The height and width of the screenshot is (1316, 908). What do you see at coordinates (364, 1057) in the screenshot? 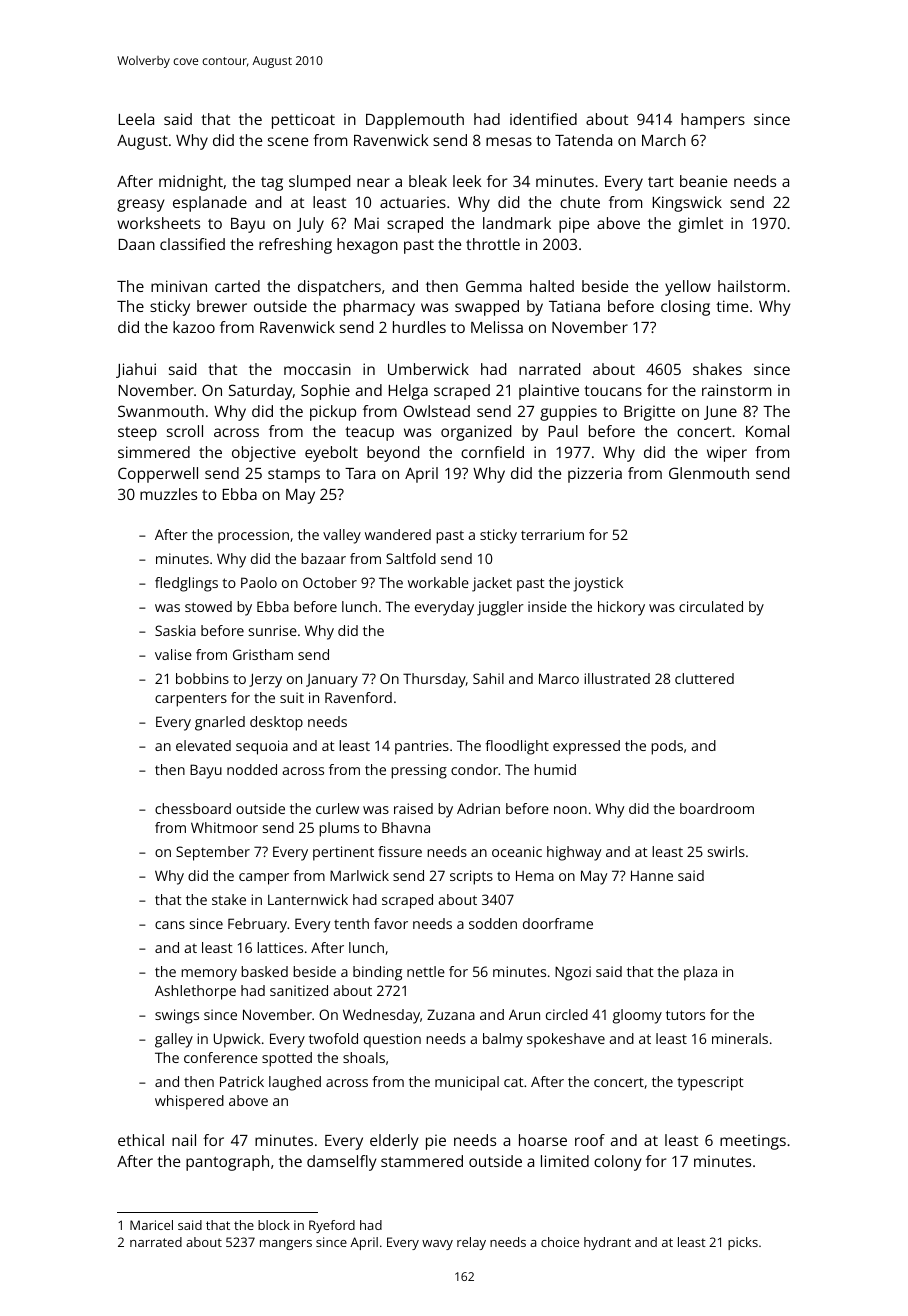
I see `shoals` at bounding box center [364, 1057].
